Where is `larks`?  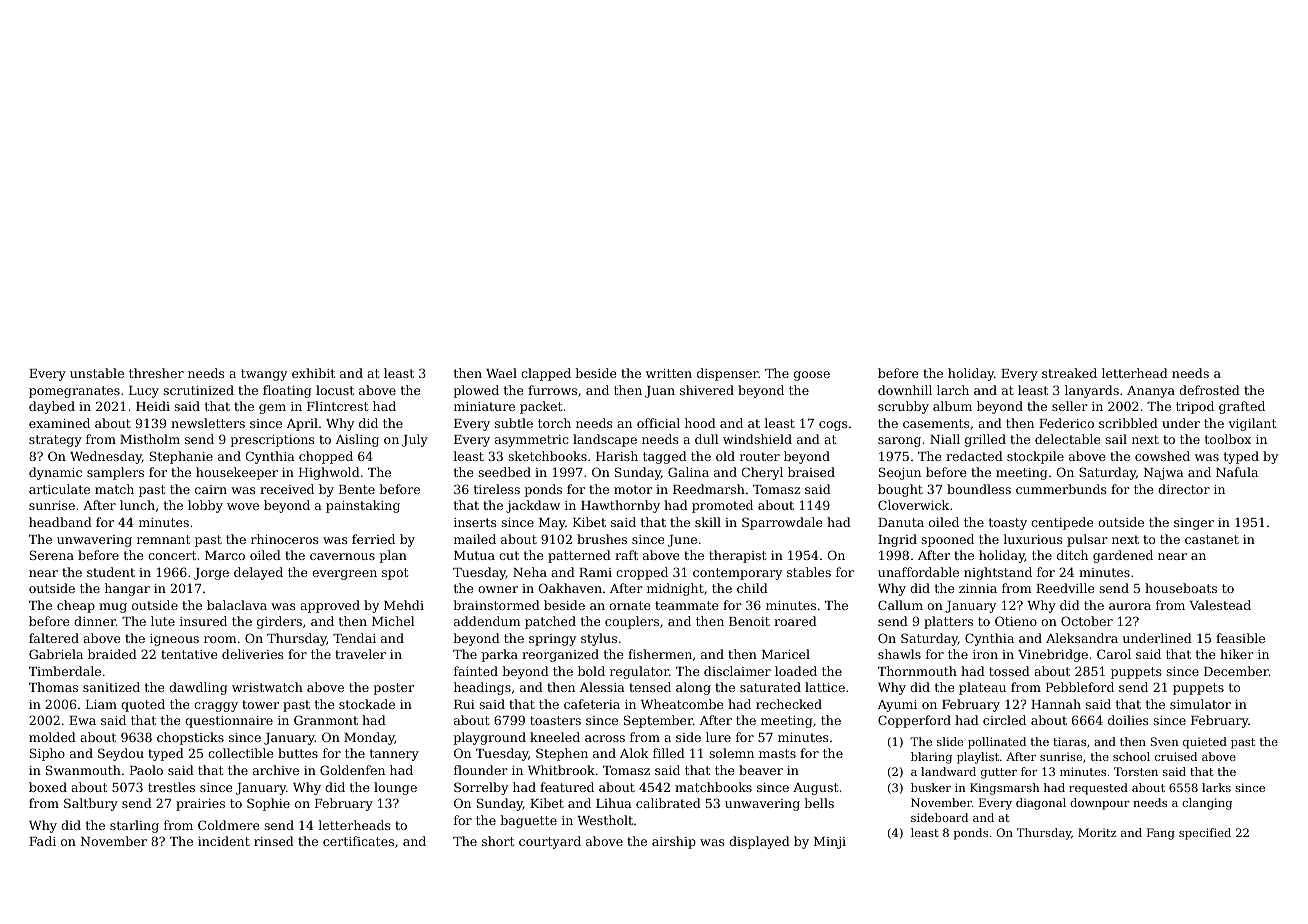 larks is located at coordinates (1216, 787).
